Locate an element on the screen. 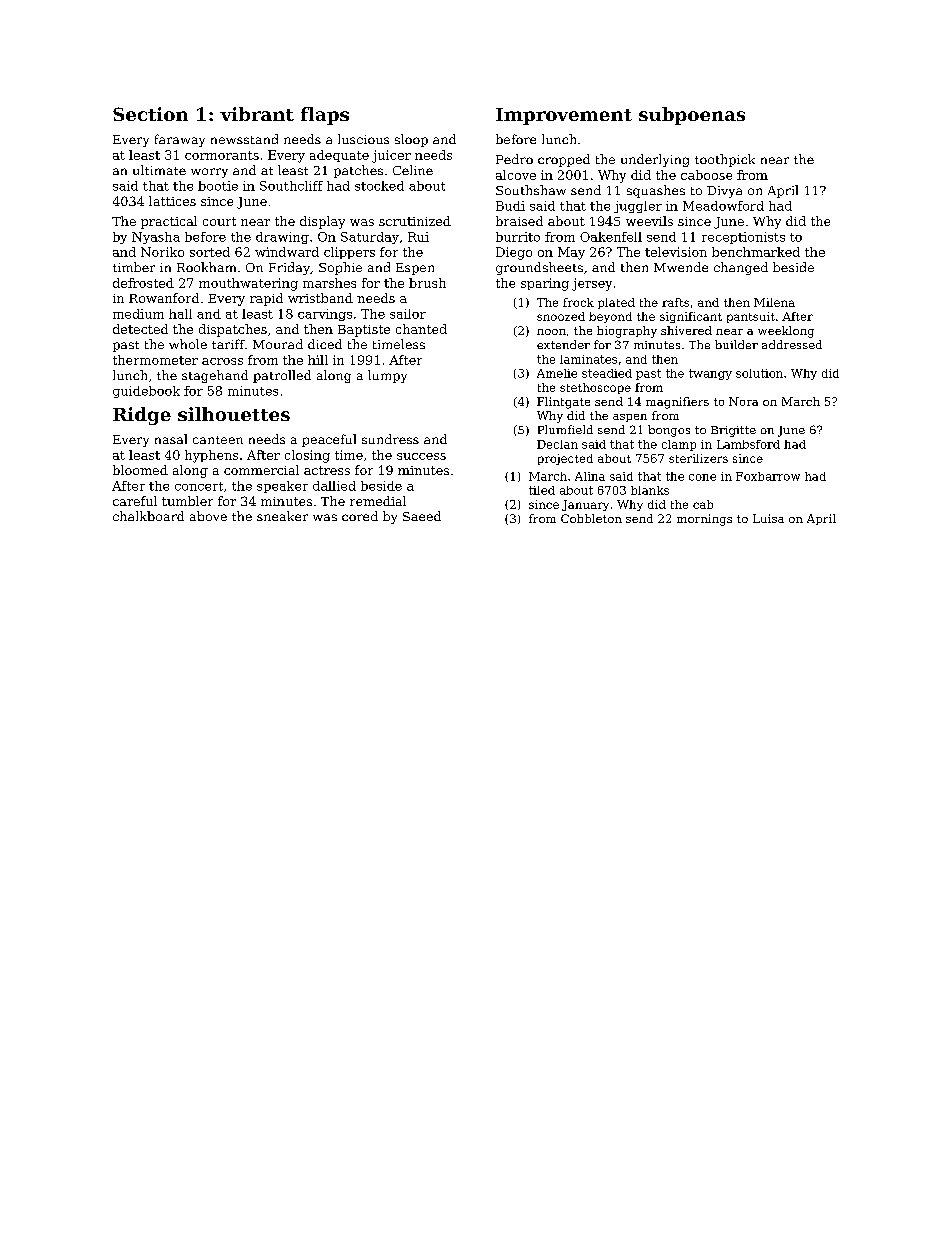  Mourad is located at coordinates (278, 344).
